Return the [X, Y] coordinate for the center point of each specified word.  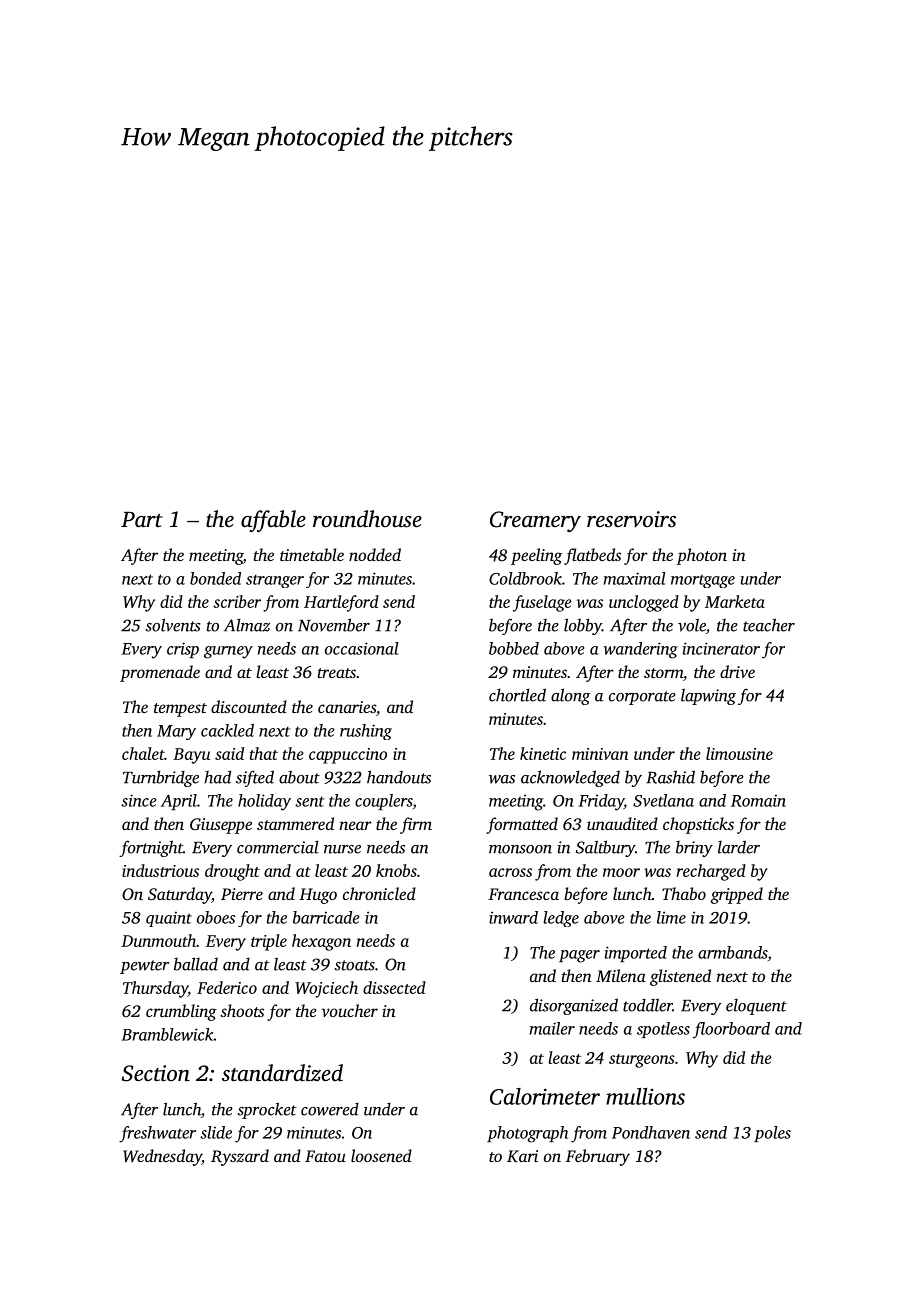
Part [142, 520]
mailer [552, 1028]
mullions [645, 1096]
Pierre [242, 894]
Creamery [535, 521]
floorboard [731, 1030]
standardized [282, 1073]
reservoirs [631, 519]
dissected [394, 987]
